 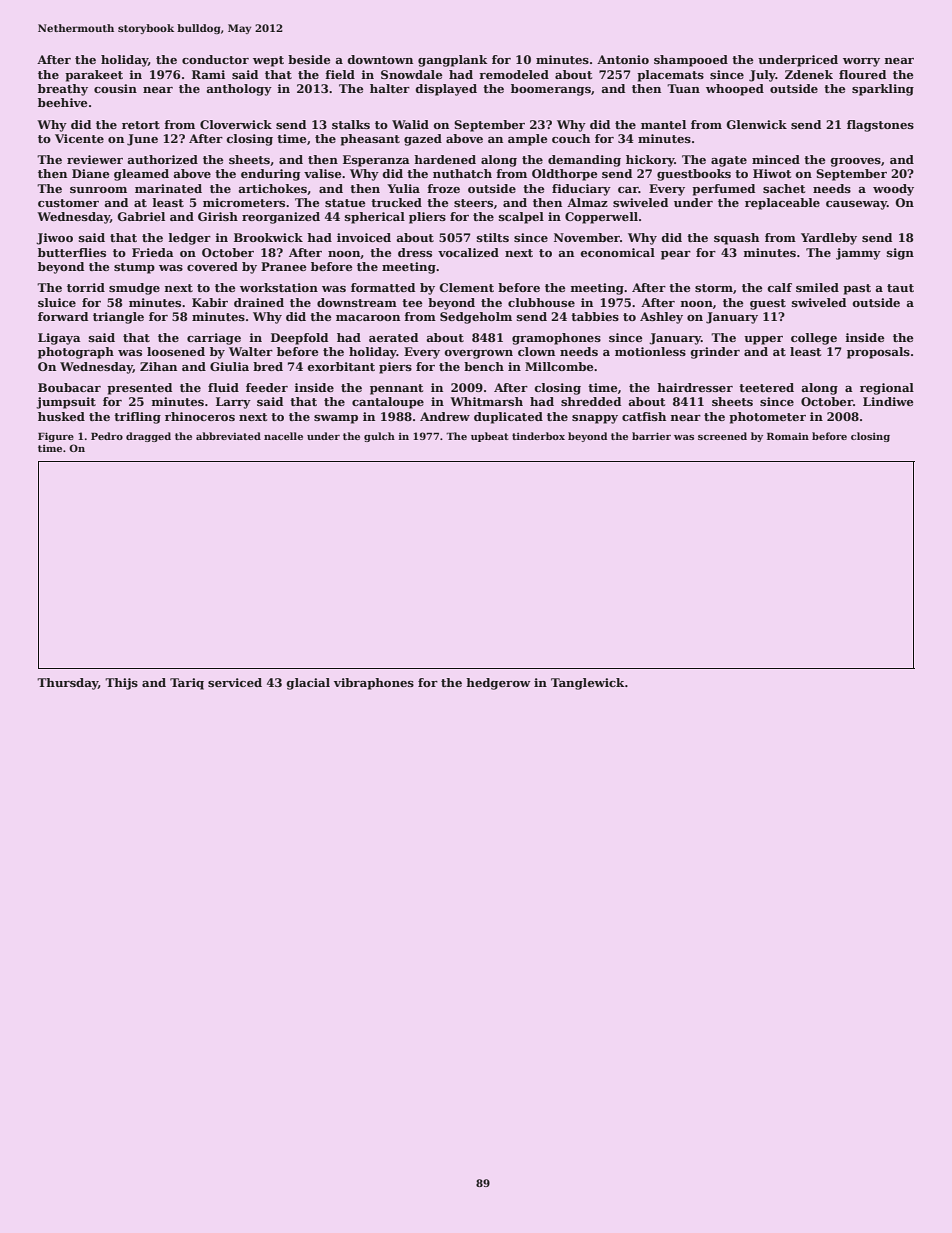 I want to click on torrid, so click(x=86, y=287).
